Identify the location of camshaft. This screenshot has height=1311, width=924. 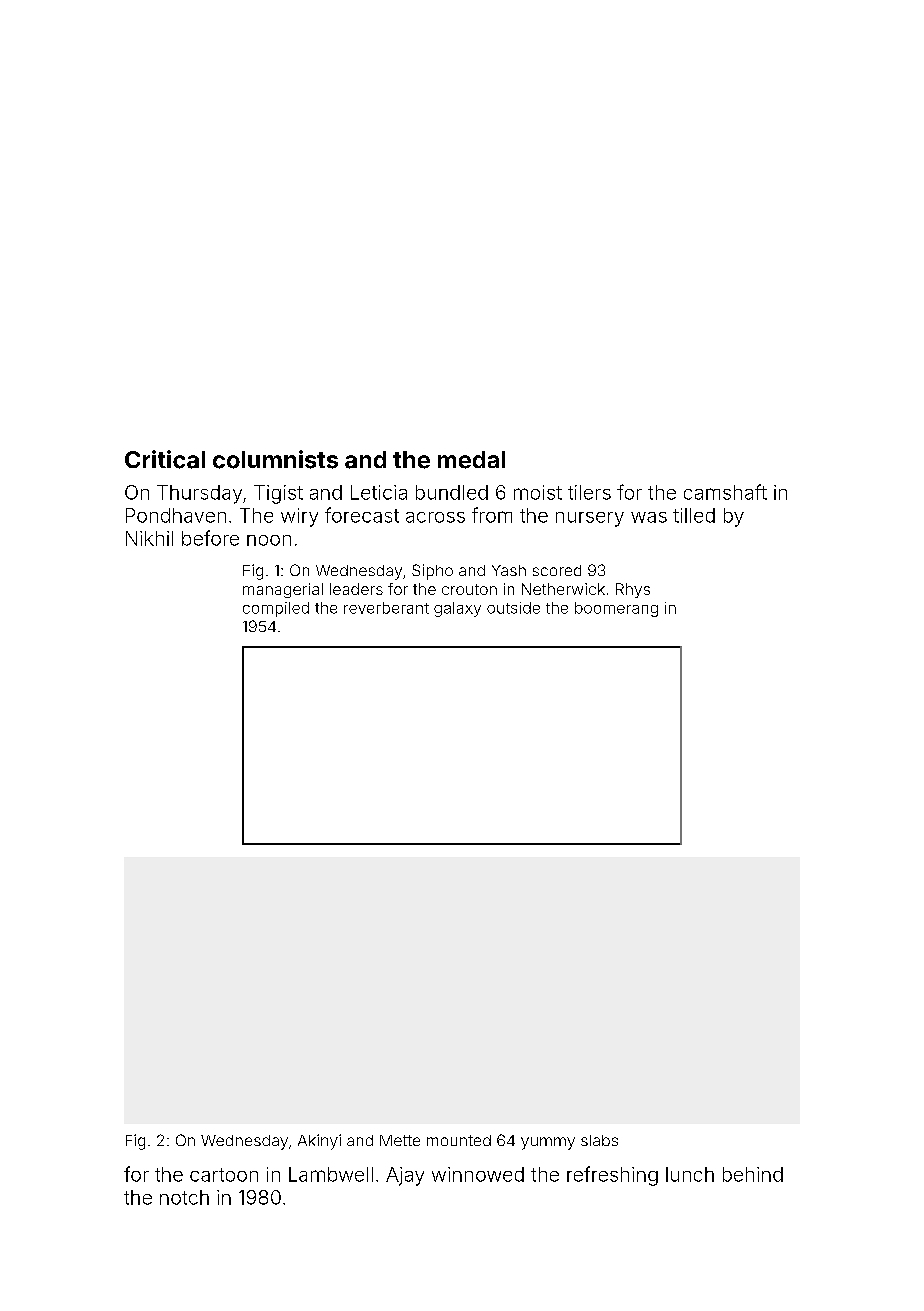
(725, 492).
